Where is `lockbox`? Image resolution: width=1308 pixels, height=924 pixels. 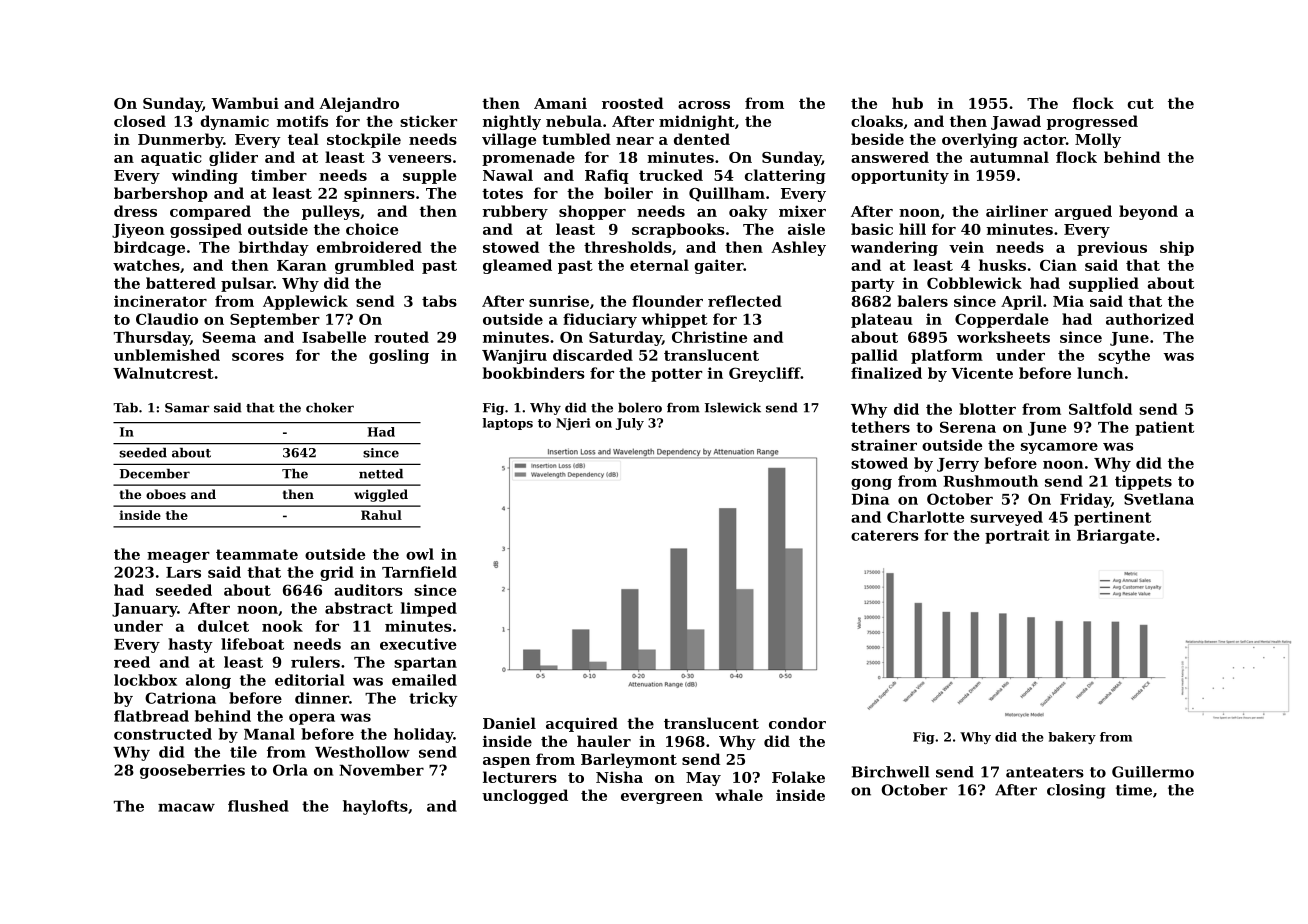
lockbox is located at coordinates (145, 680).
